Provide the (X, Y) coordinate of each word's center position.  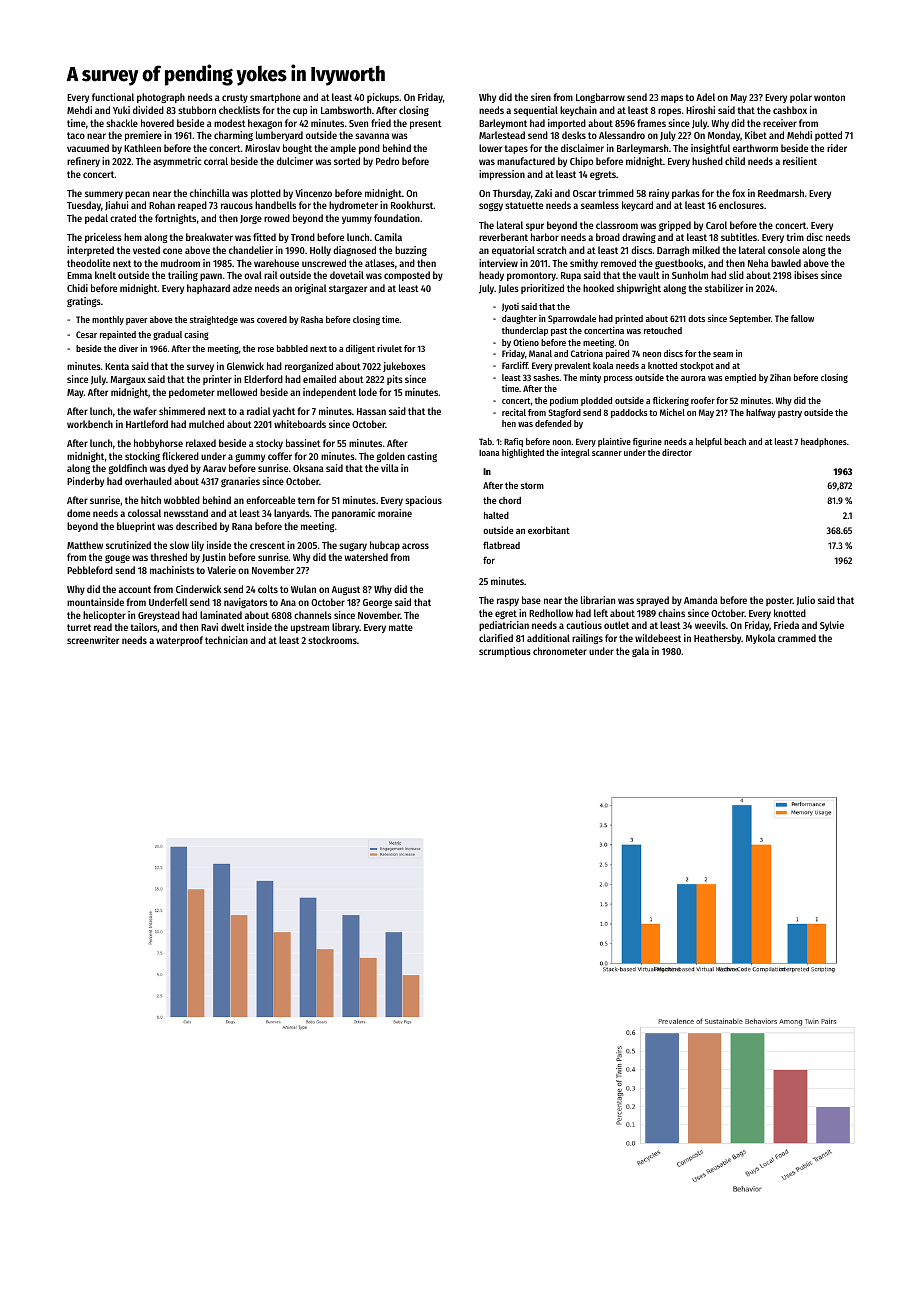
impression (502, 175)
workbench (90, 424)
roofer (703, 400)
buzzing (411, 251)
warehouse (276, 263)
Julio (805, 600)
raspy (508, 602)
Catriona (587, 353)
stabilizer (724, 288)
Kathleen (142, 148)
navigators (245, 603)
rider (837, 148)
